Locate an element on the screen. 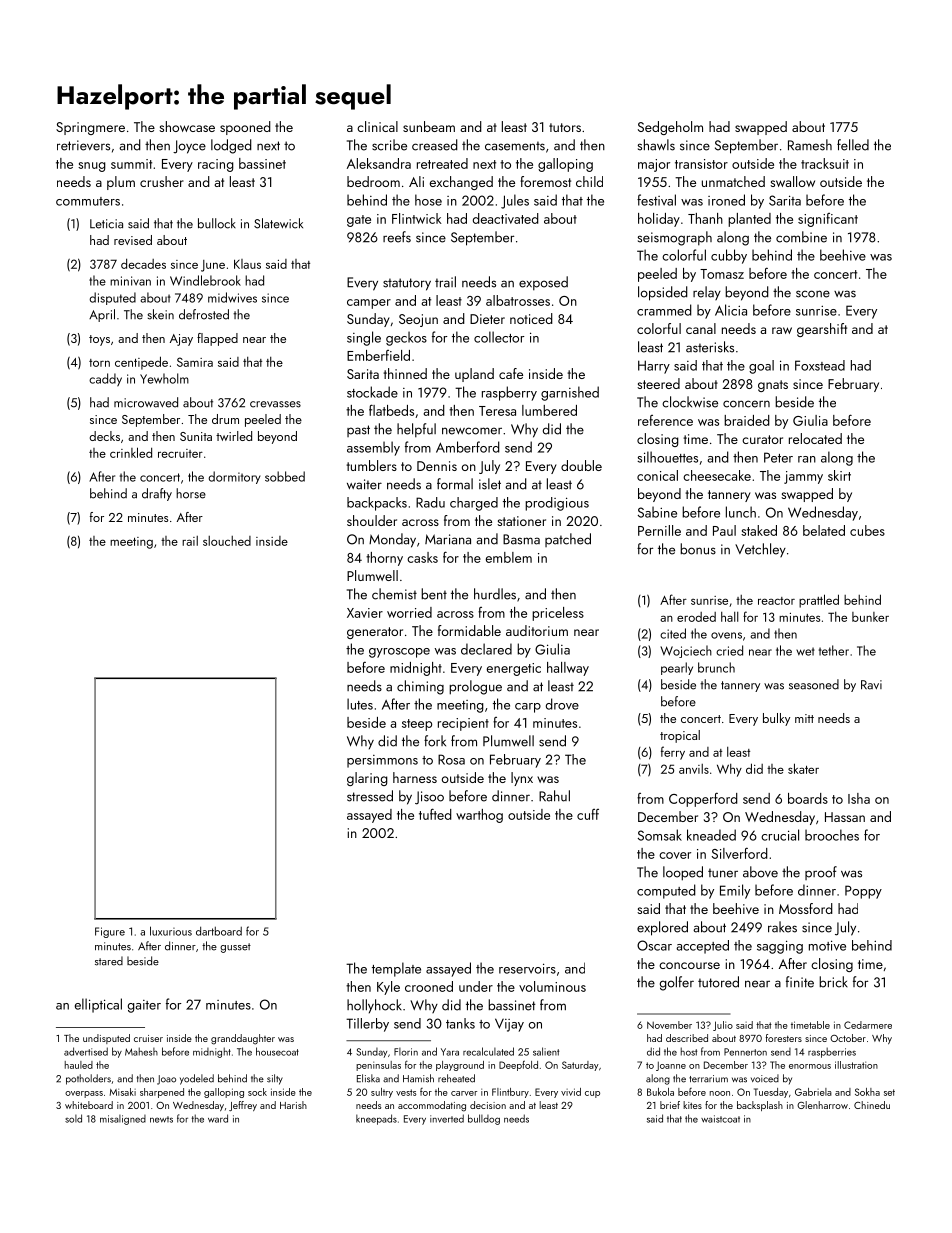 Image resolution: width=952 pixels, height=1233 pixels. scone is located at coordinates (813, 294).
